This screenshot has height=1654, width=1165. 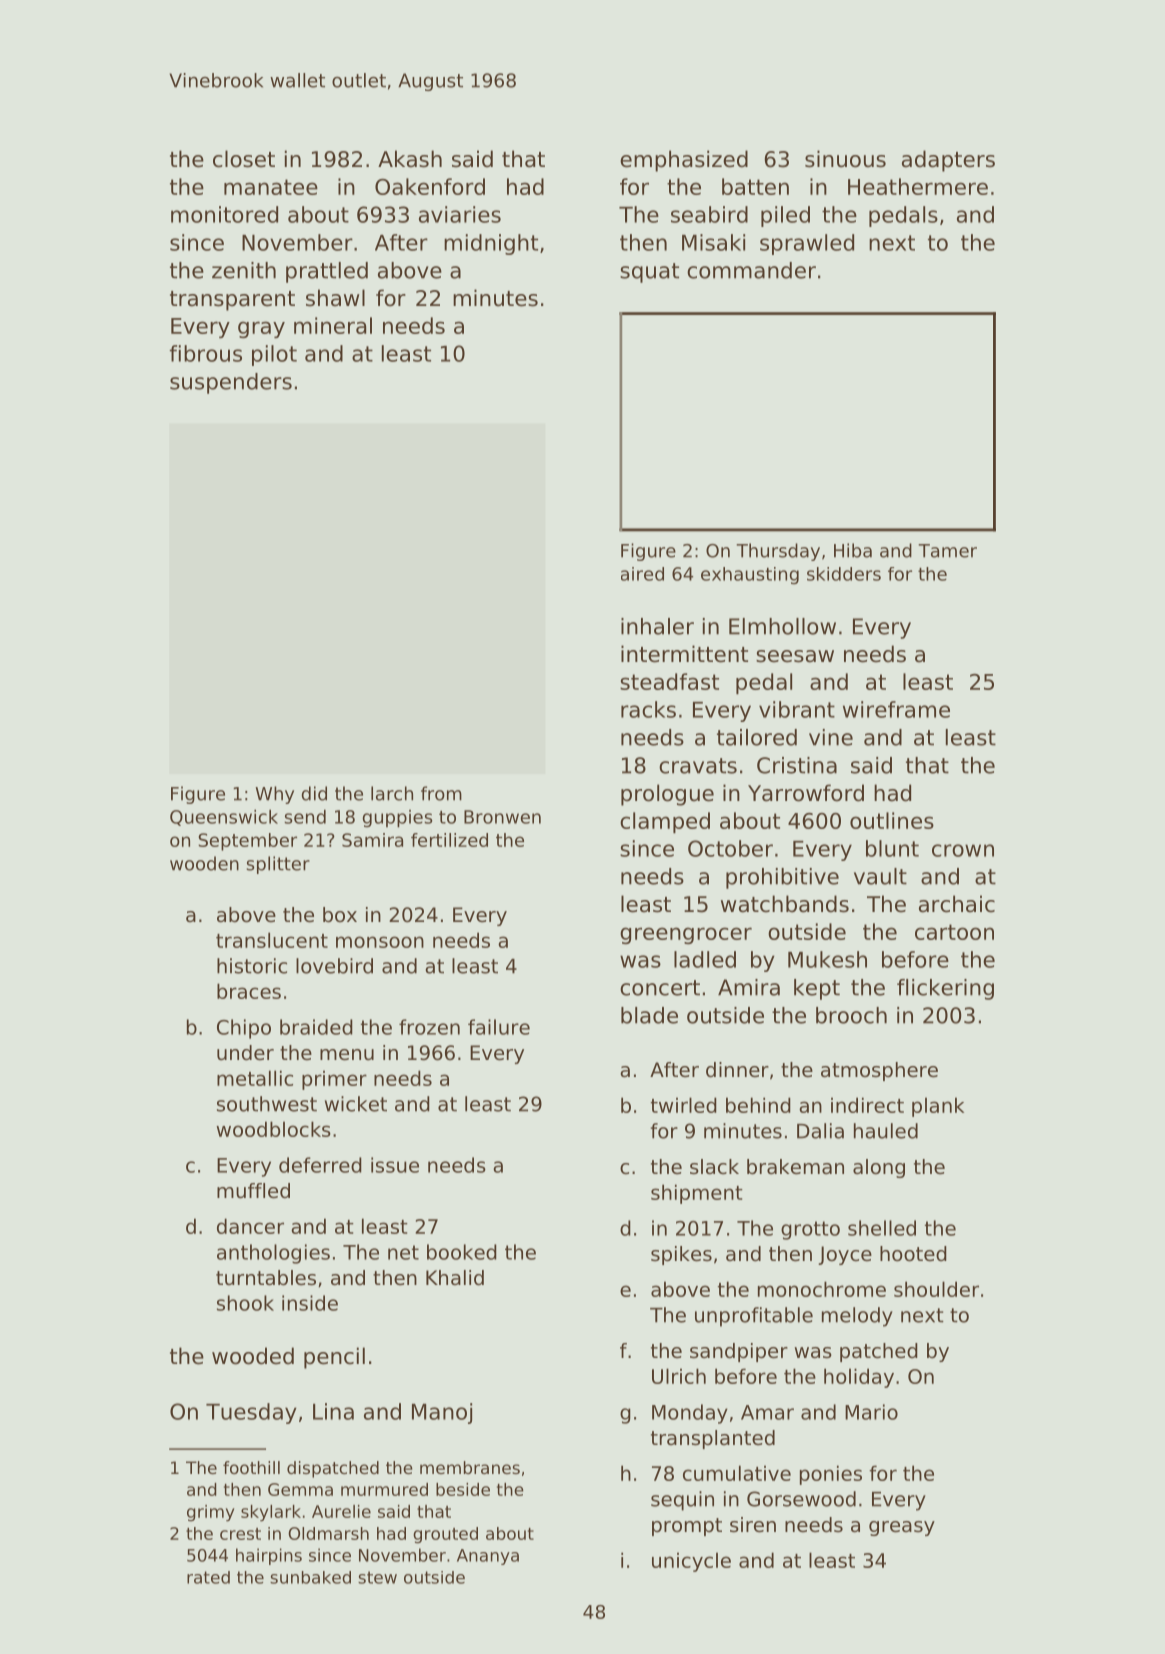 I want to click on steadfast, so click(x=669, y=681).
